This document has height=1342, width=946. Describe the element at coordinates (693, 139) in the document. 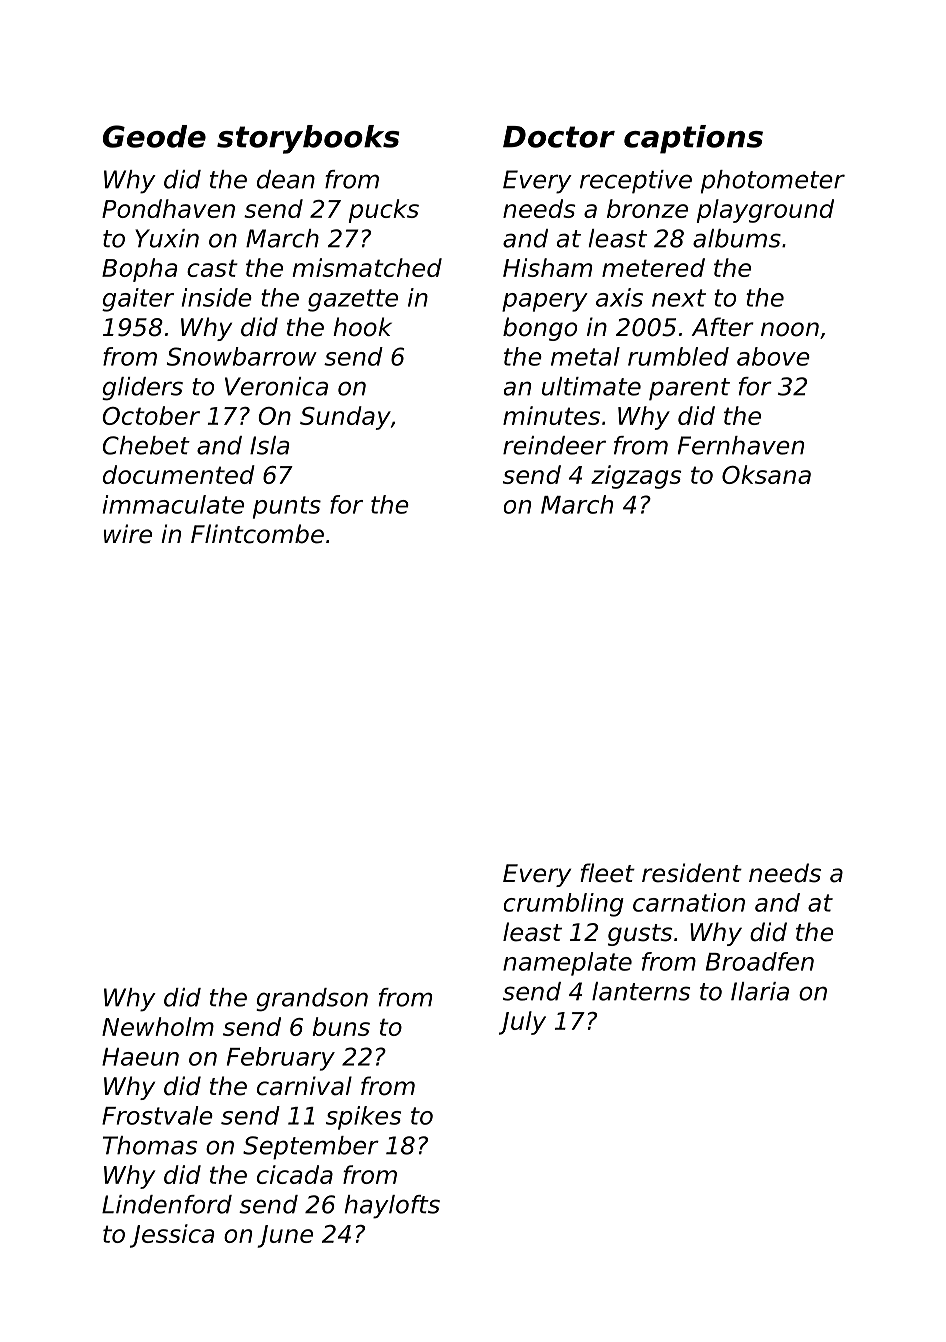

I see `captions` at that location.
